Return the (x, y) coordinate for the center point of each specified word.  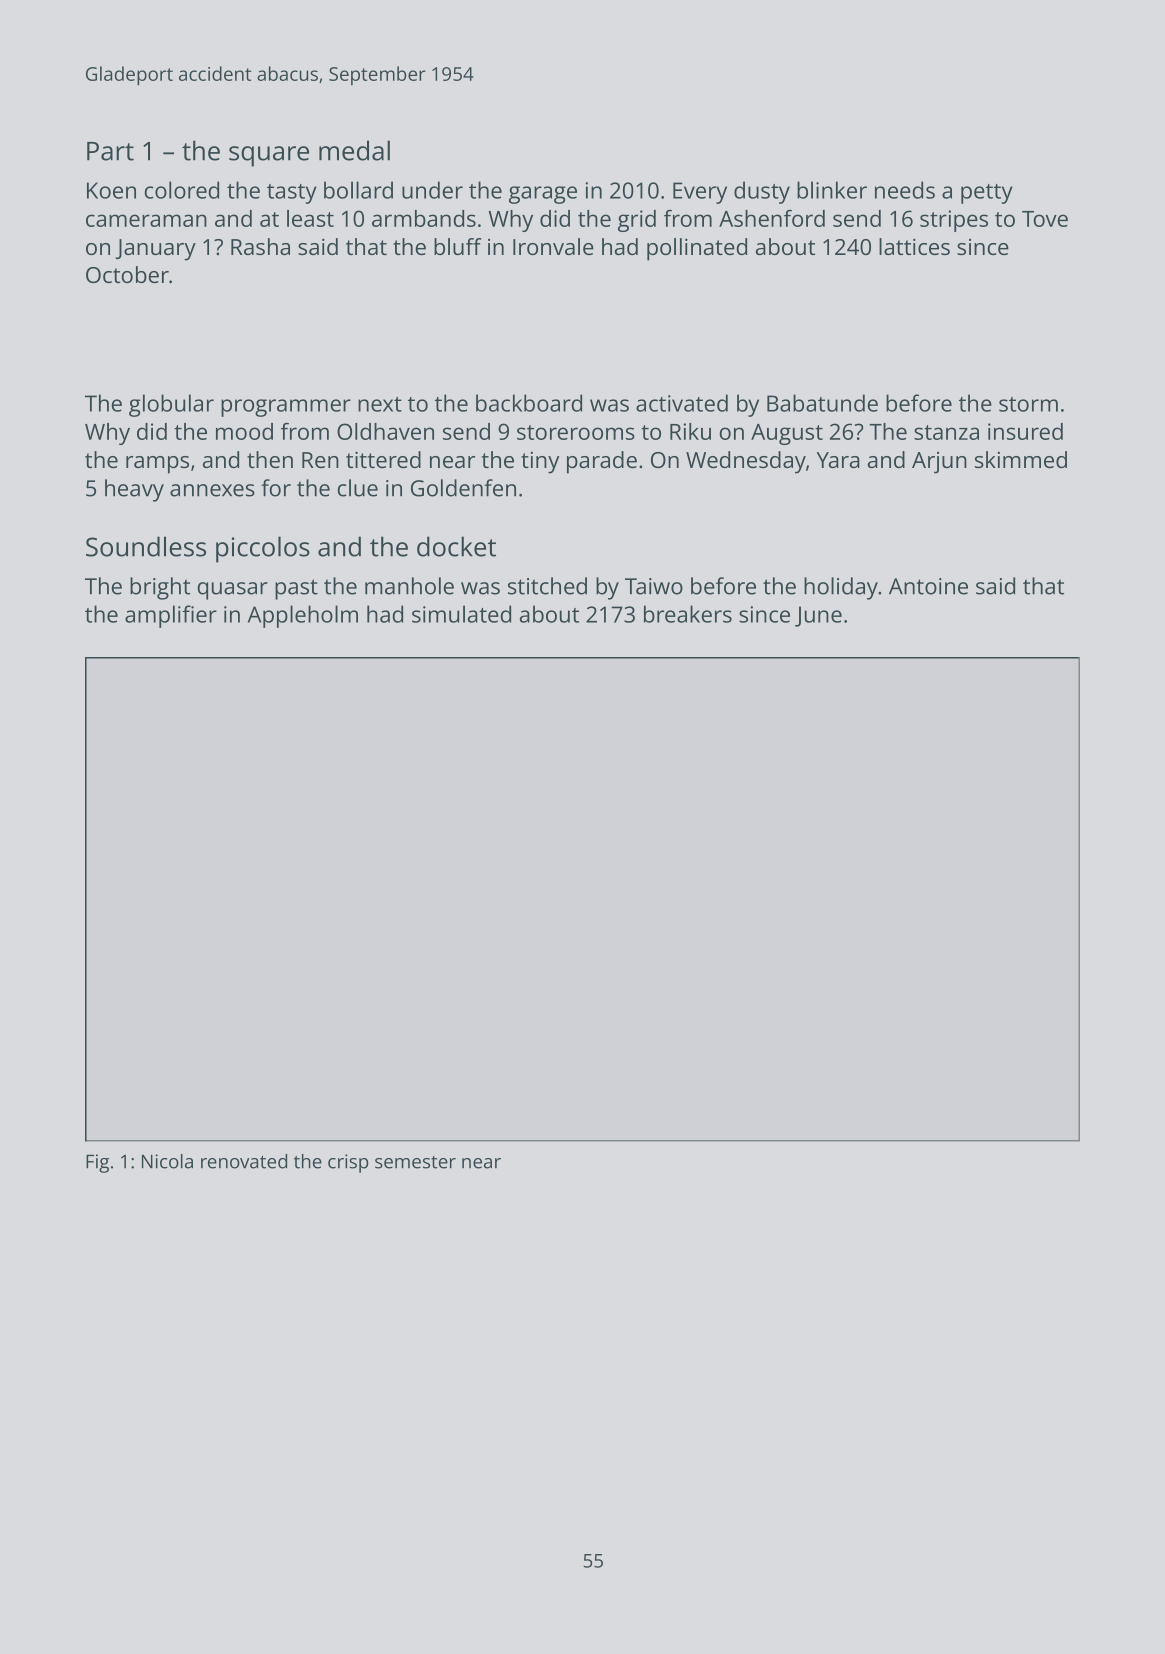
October (127, 274)
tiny (540, 462)
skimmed (1021, 459)
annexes (212, 490)
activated (682, 403)
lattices (914, 246)
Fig (97, 1163)
